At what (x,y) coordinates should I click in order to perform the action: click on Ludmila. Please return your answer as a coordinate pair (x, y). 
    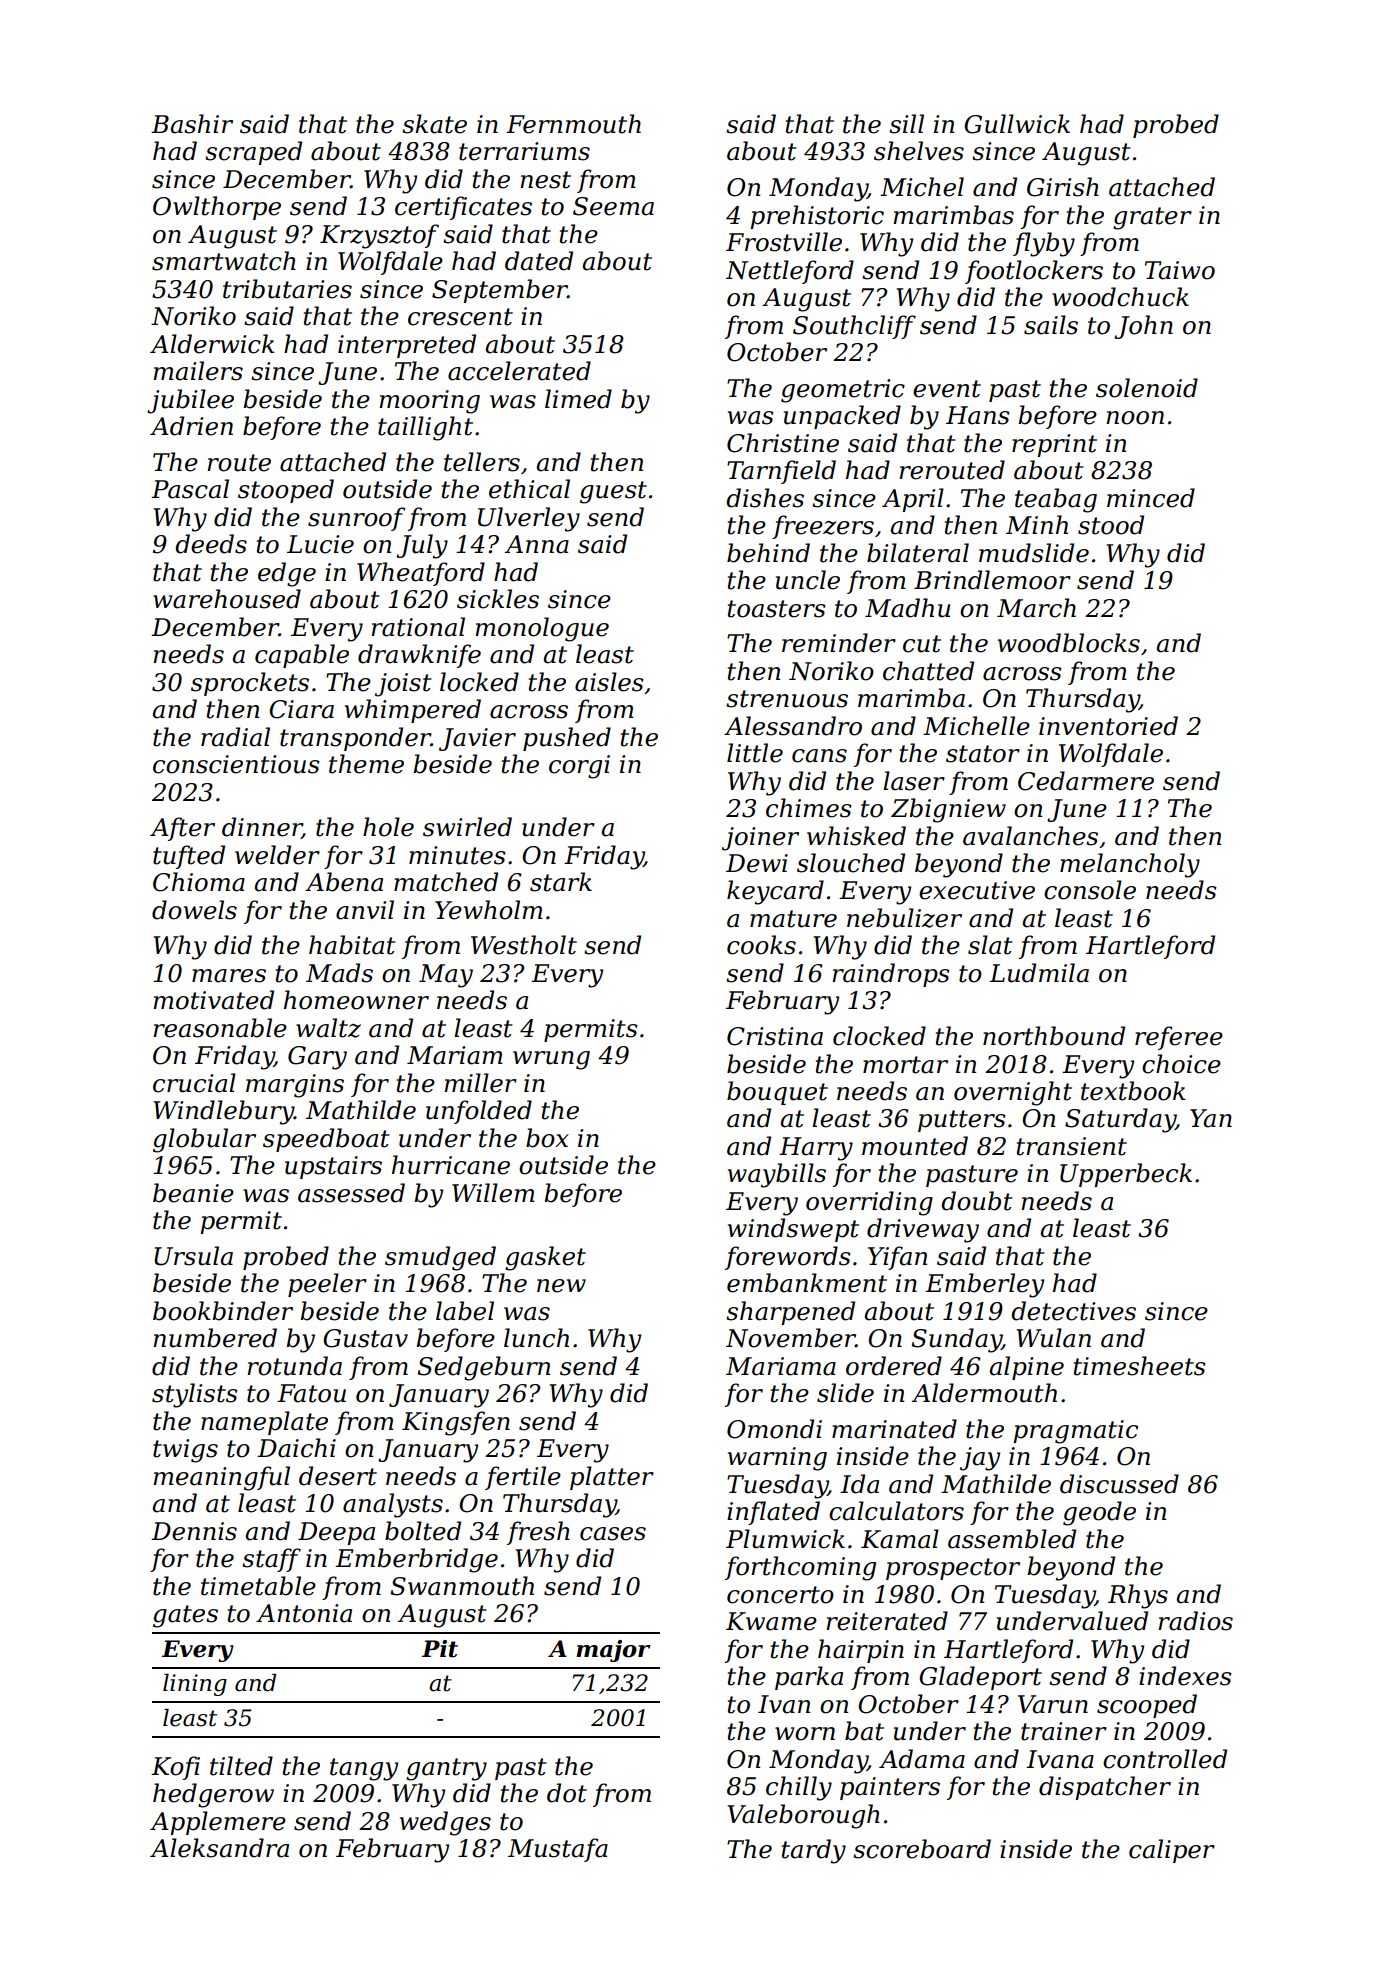
    Looking at the image, I should click on (1039, 973).
